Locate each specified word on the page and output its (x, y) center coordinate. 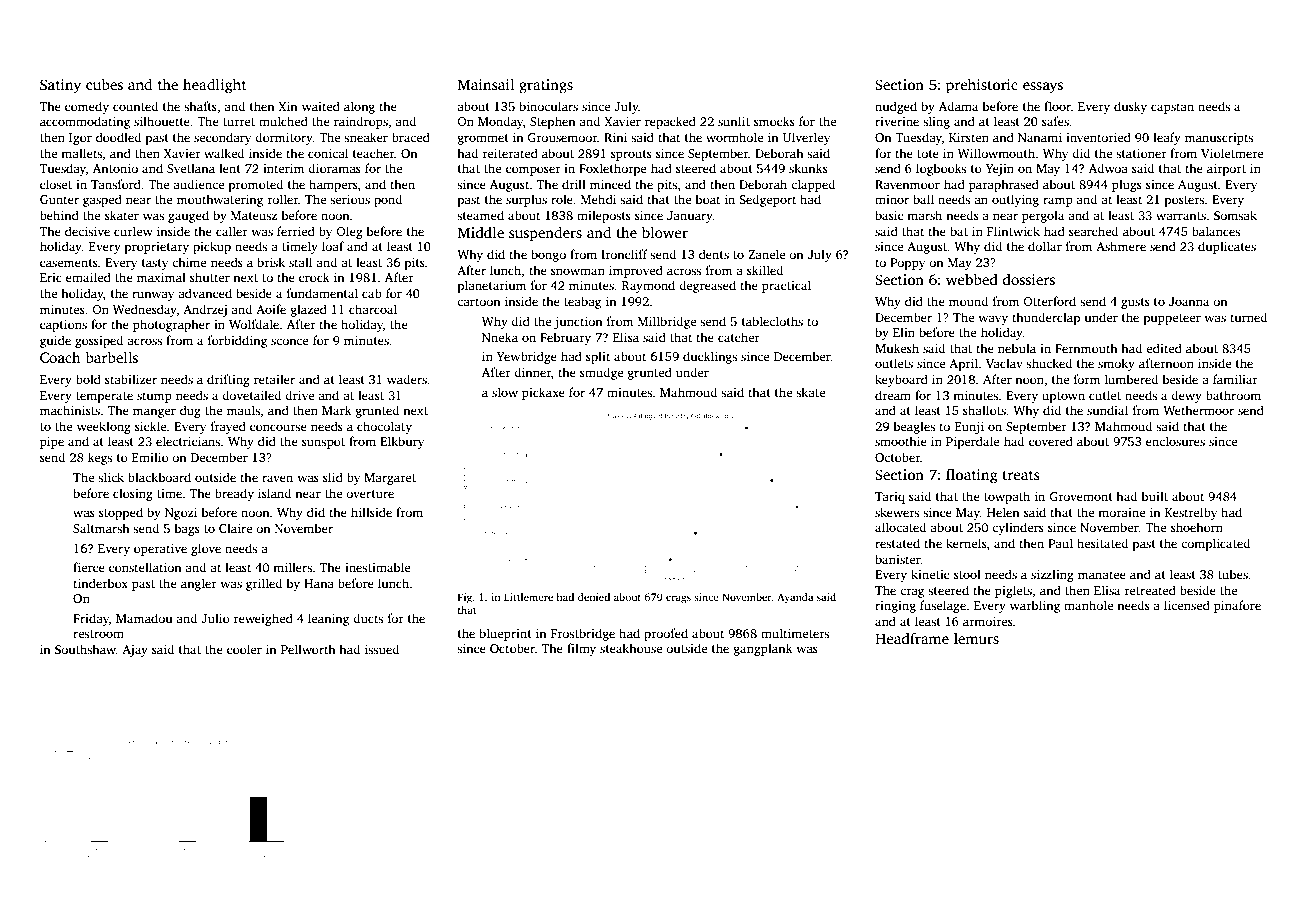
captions (63, 326)
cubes (104, 84)
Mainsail (486, 84)
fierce (89, 567)
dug (190, 411)
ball (923, 199)
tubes (1233, 574)
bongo (548, 255)
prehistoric (982, 86)
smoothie (901, 441)
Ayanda (795, 598)
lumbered (1131, 379)
